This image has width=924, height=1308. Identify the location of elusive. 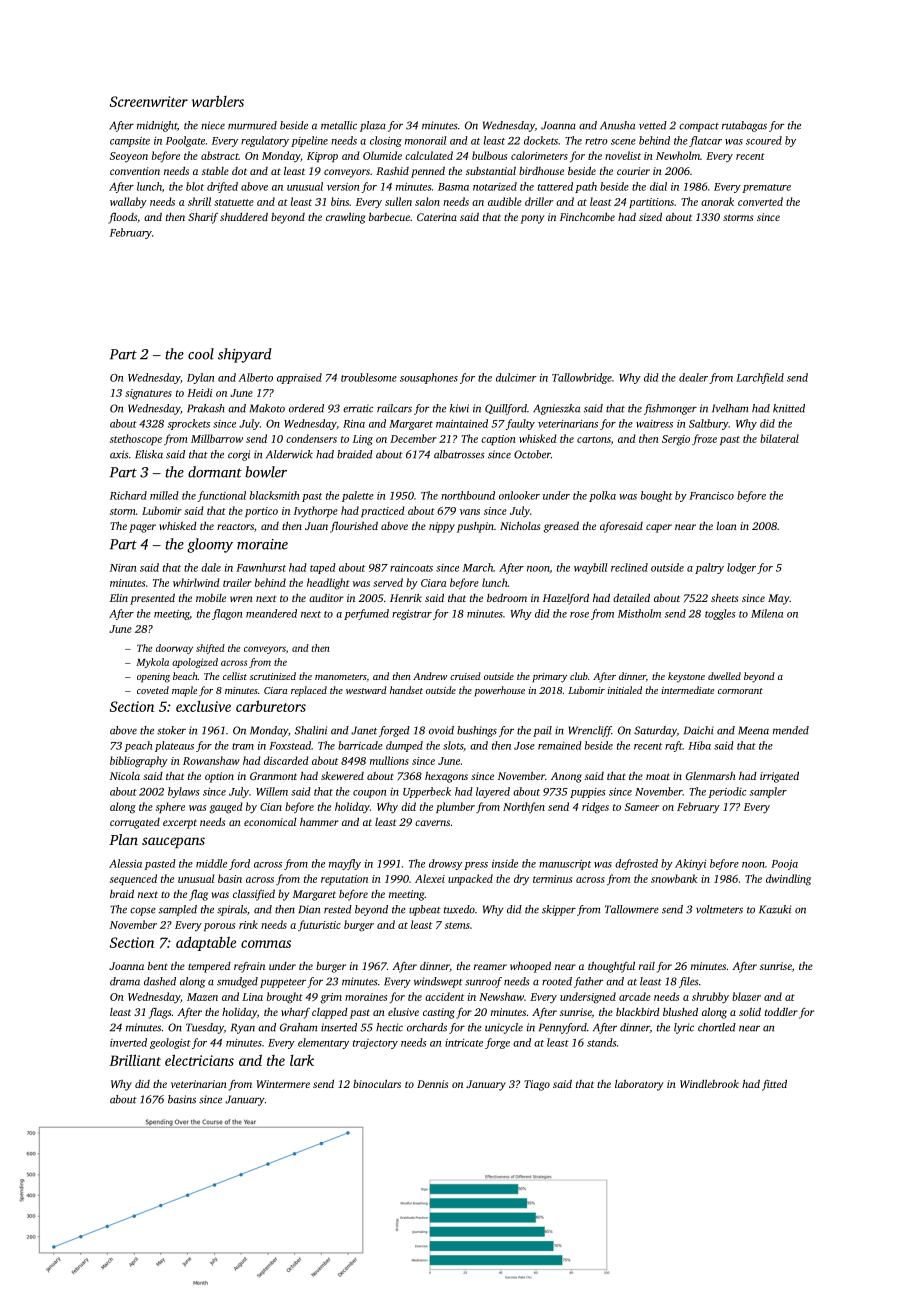
(403, 1012).
